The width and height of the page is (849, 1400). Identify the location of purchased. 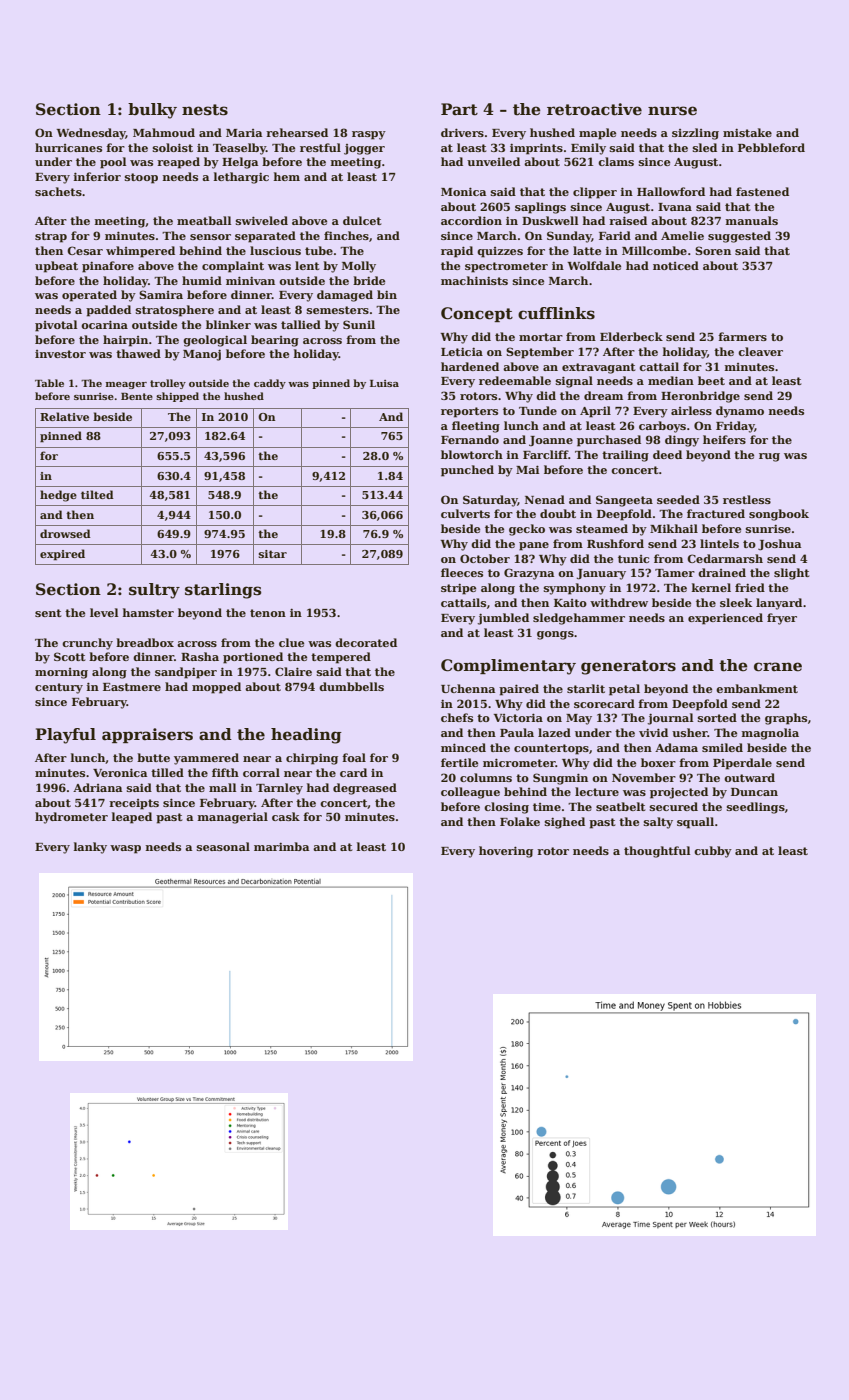
(609, 441).
